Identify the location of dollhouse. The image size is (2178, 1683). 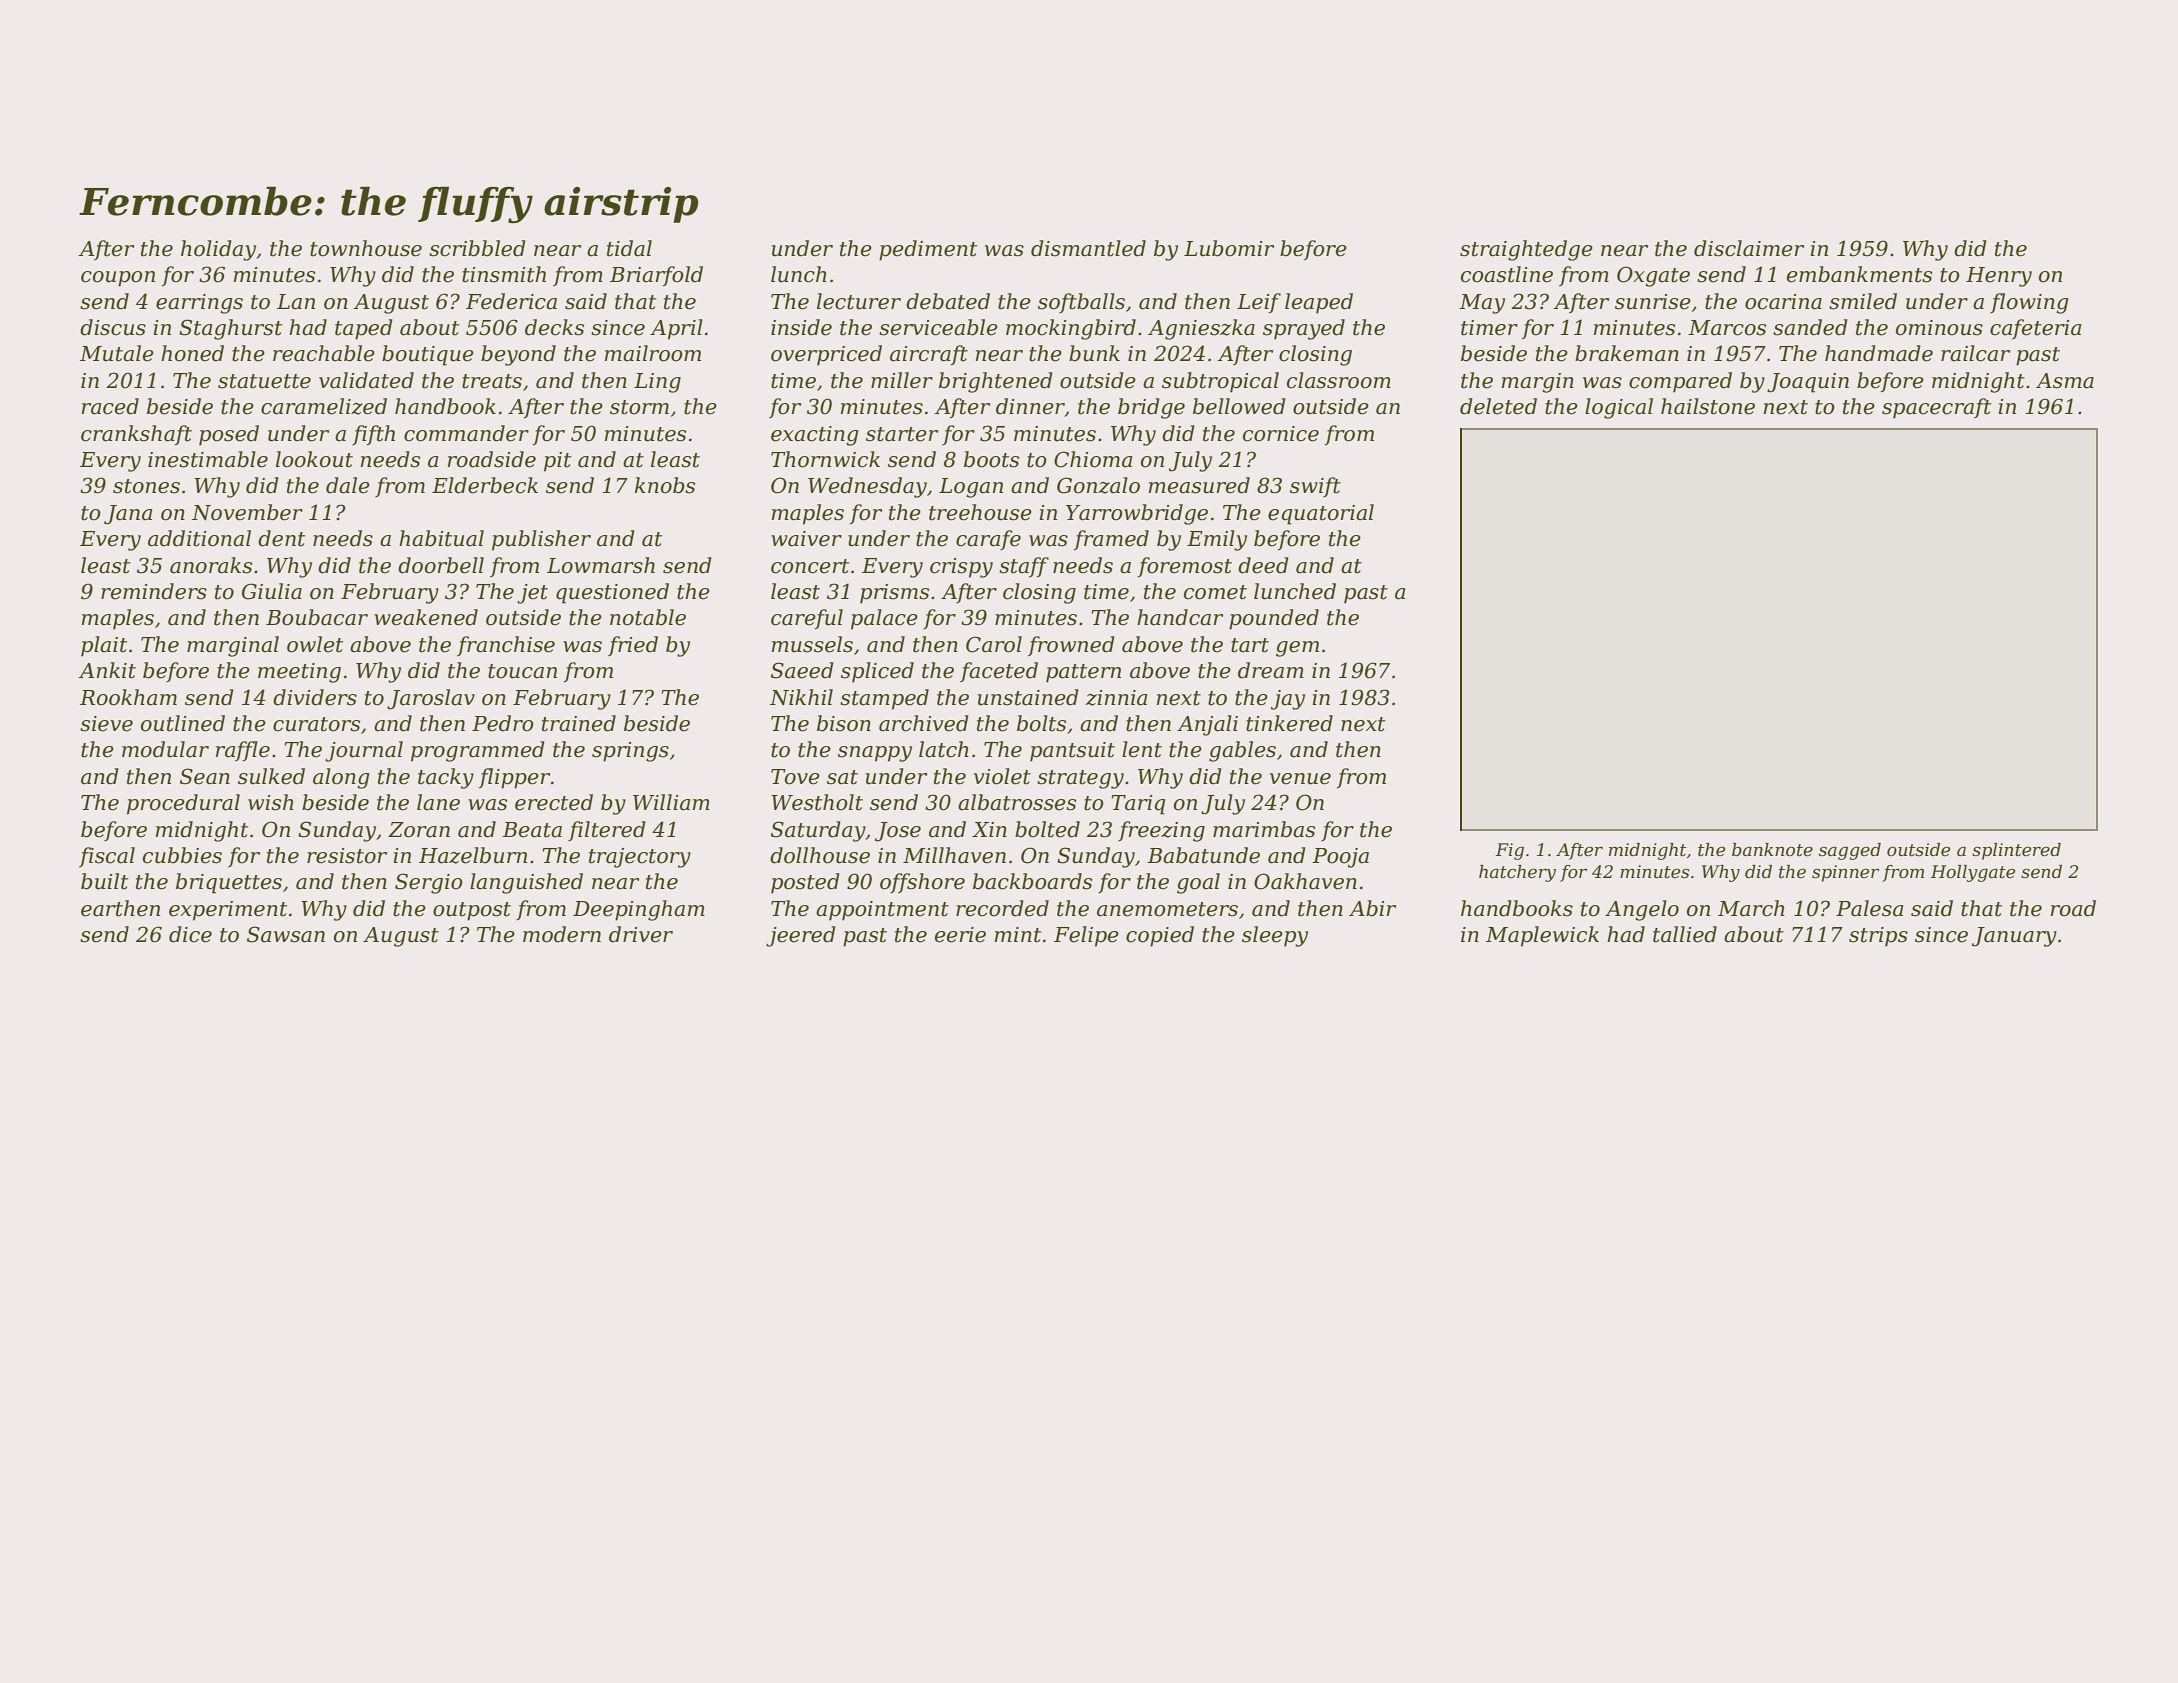
(820, 855).
